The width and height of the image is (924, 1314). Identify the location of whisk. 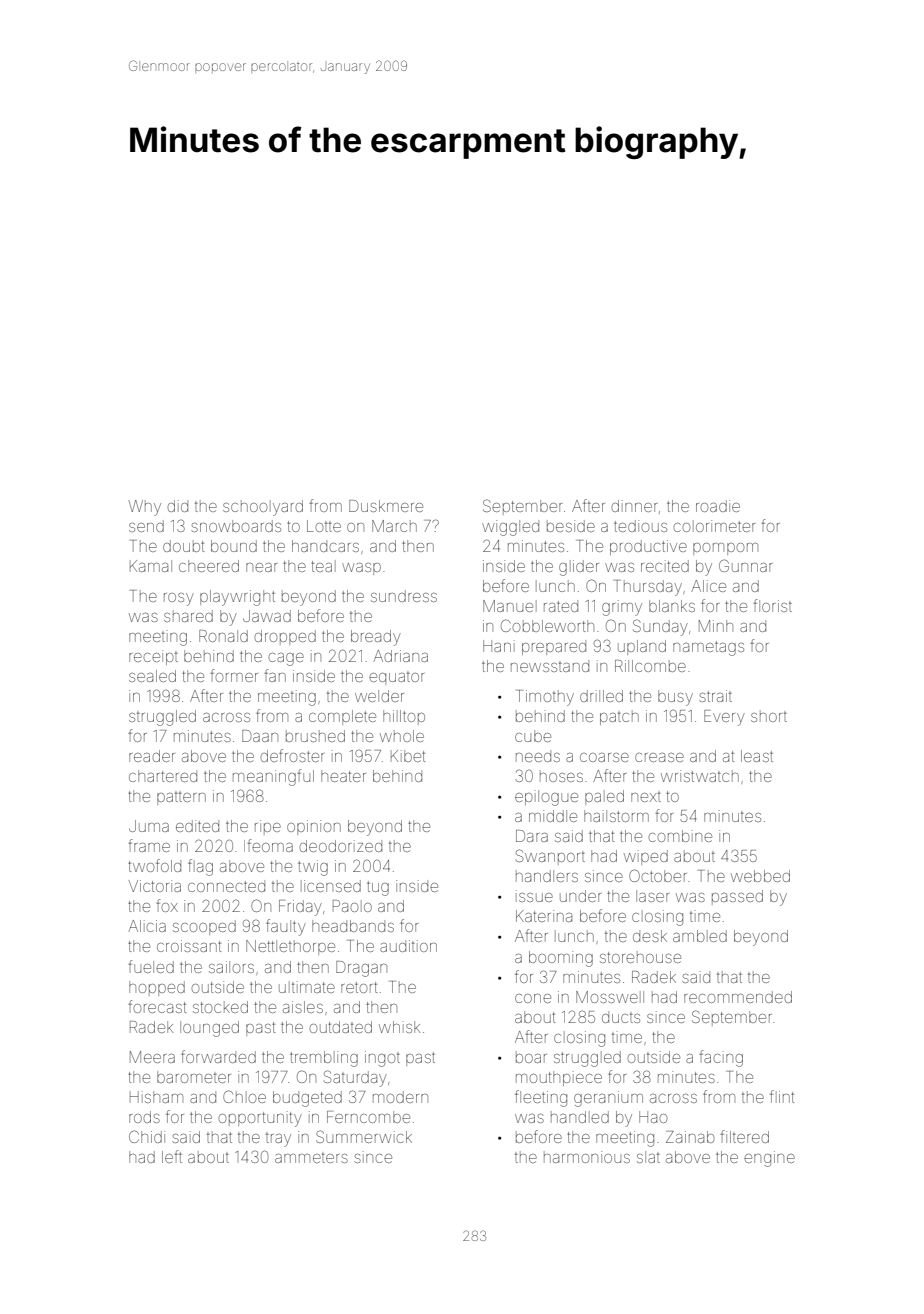
(399, 1027).
